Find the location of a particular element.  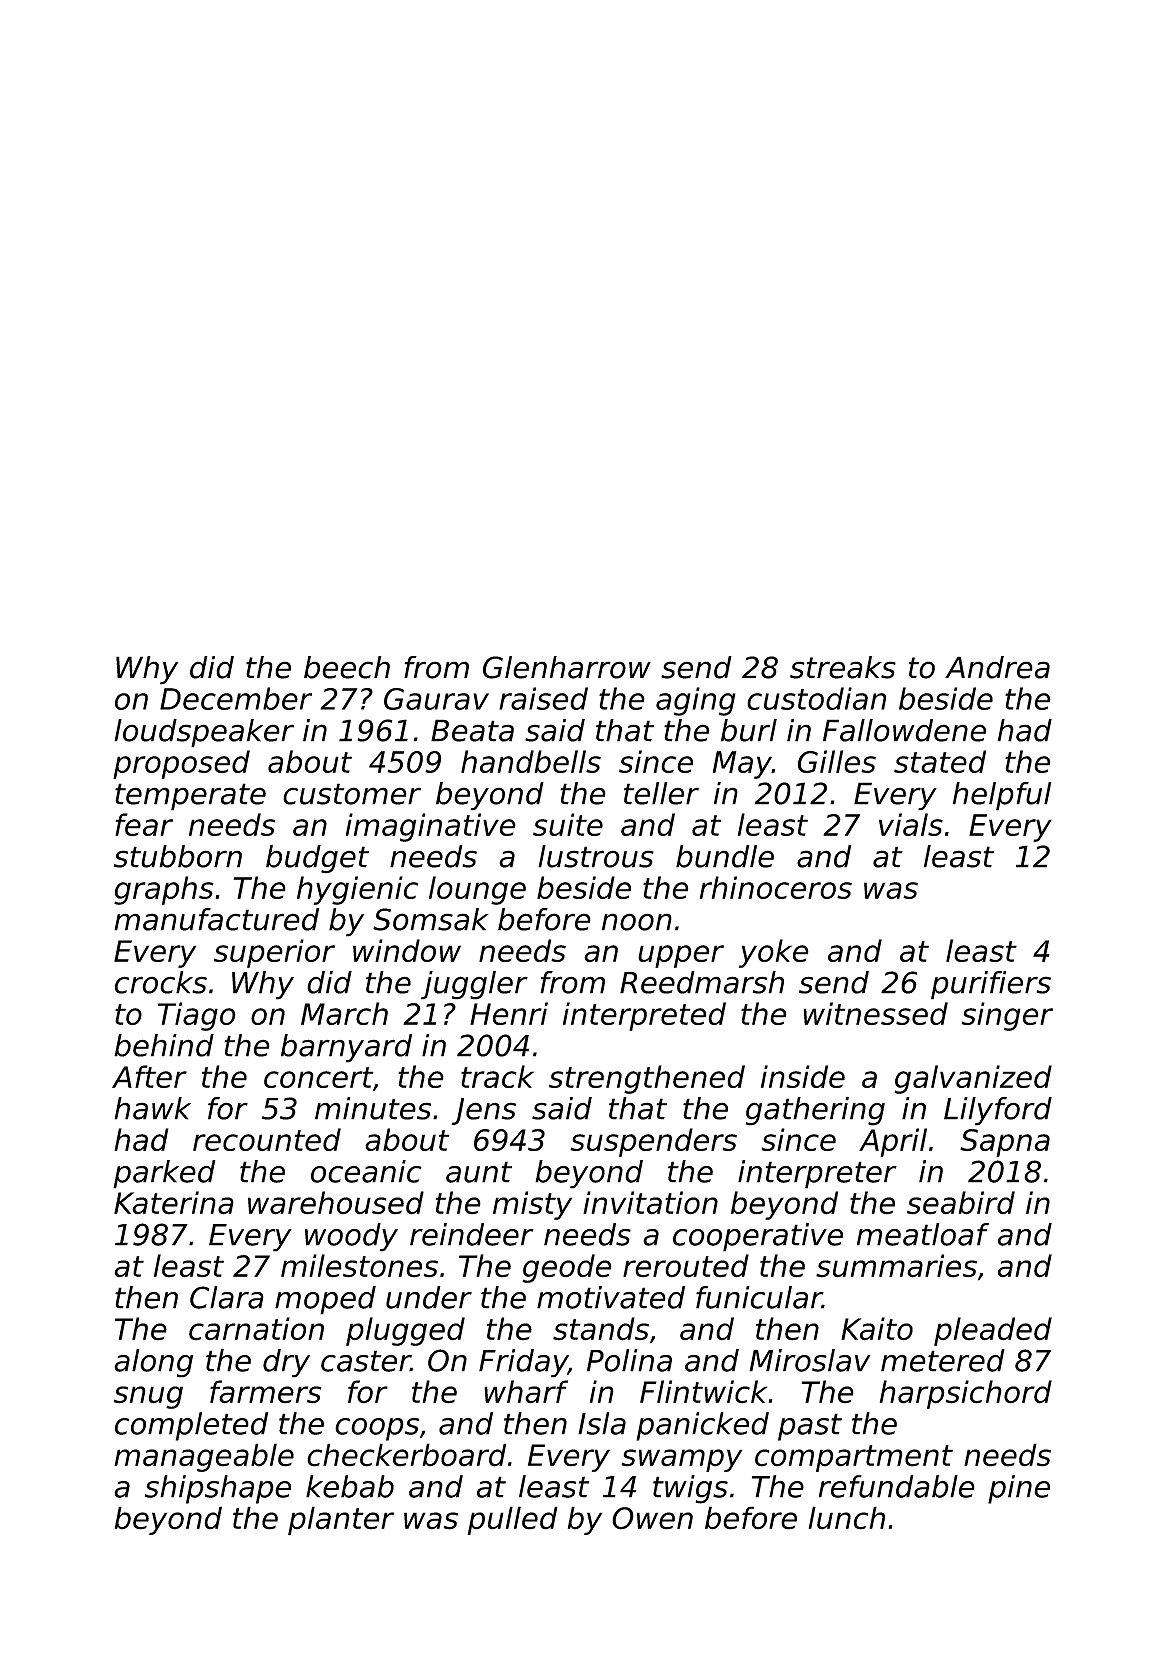

Andrea is located at coordinates (997, 667).
